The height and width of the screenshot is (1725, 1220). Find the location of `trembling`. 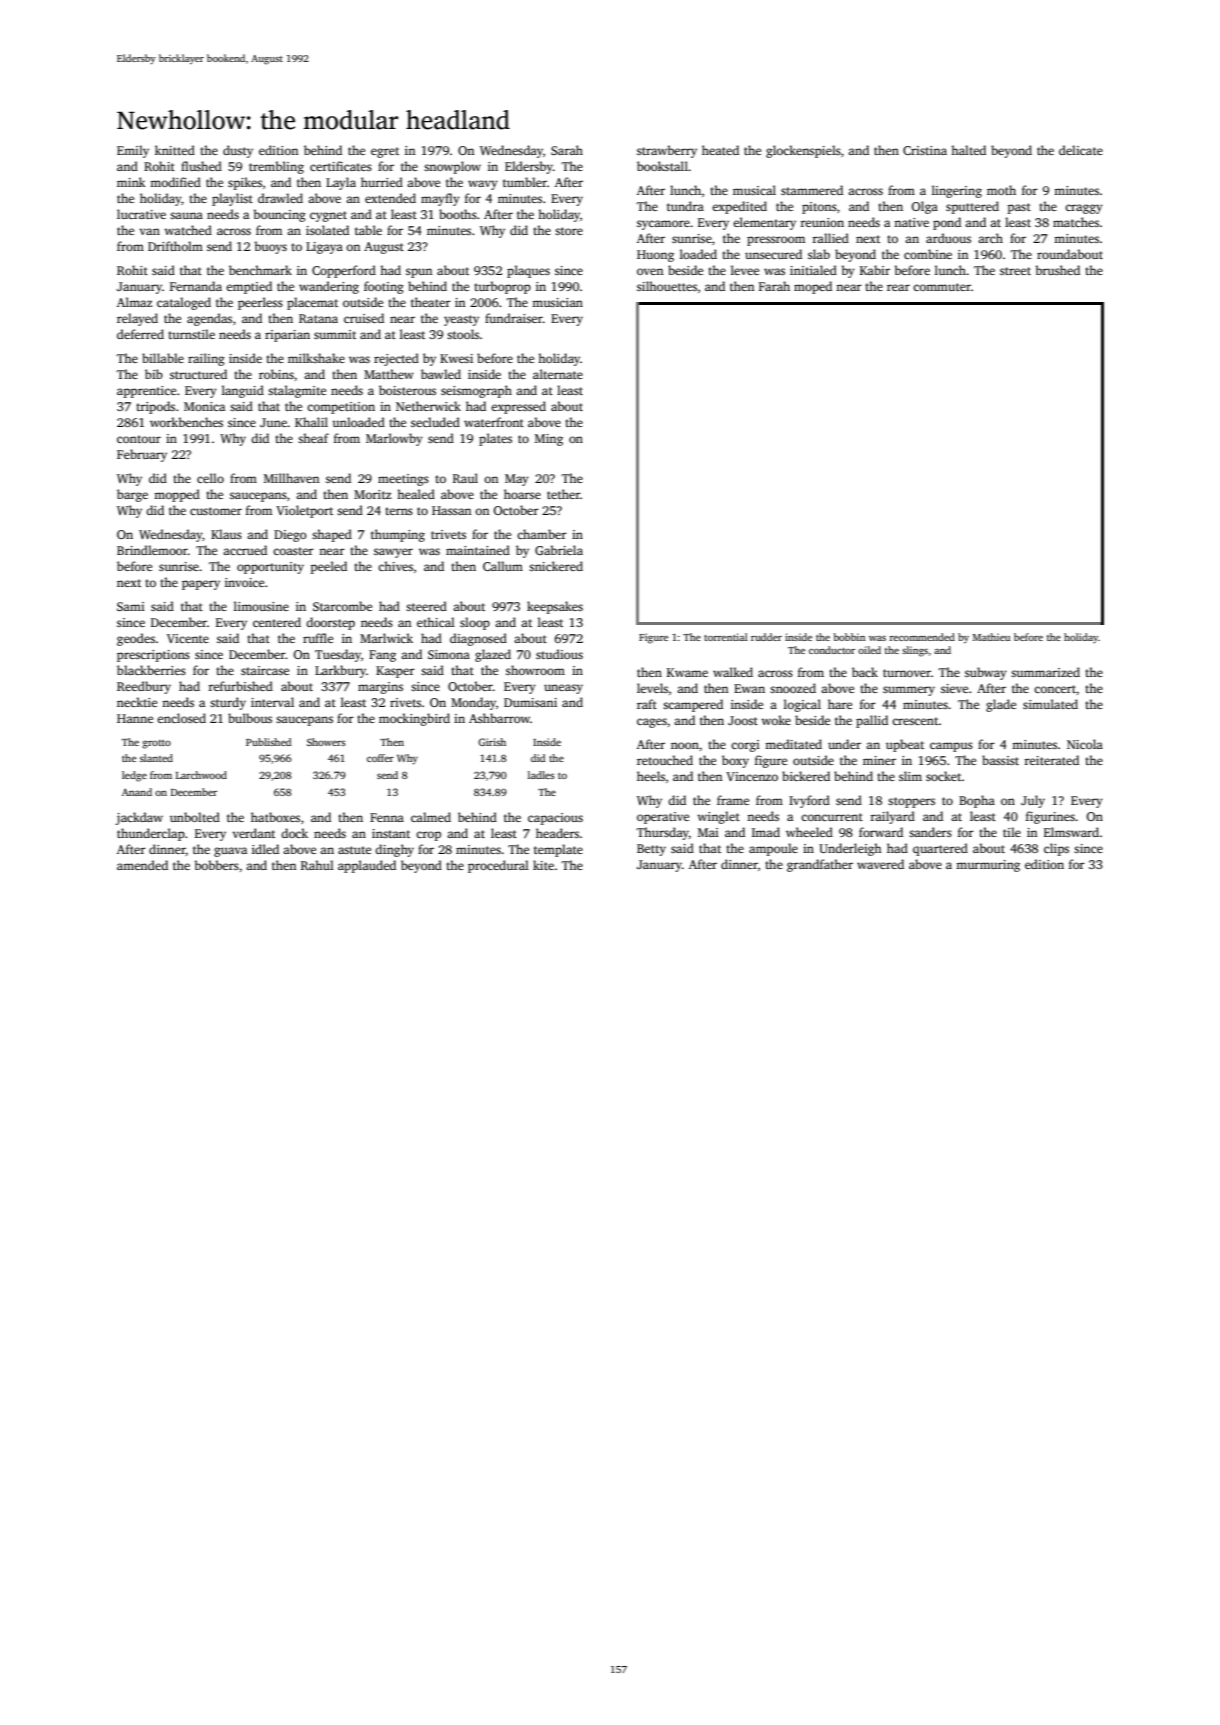

trembling is located at coordinates (276, 167).
